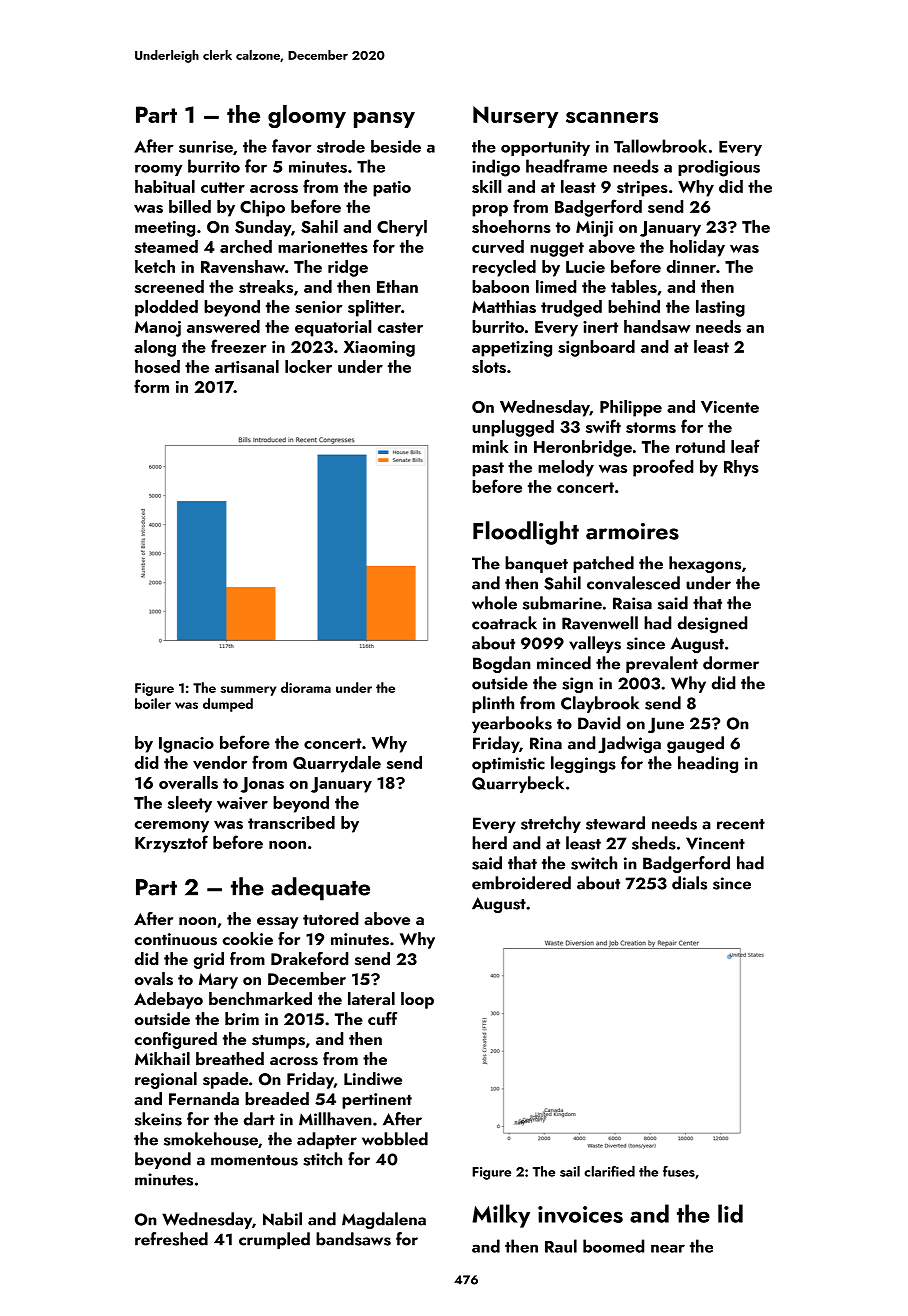  I want to click on near, so click(668, 1248).
